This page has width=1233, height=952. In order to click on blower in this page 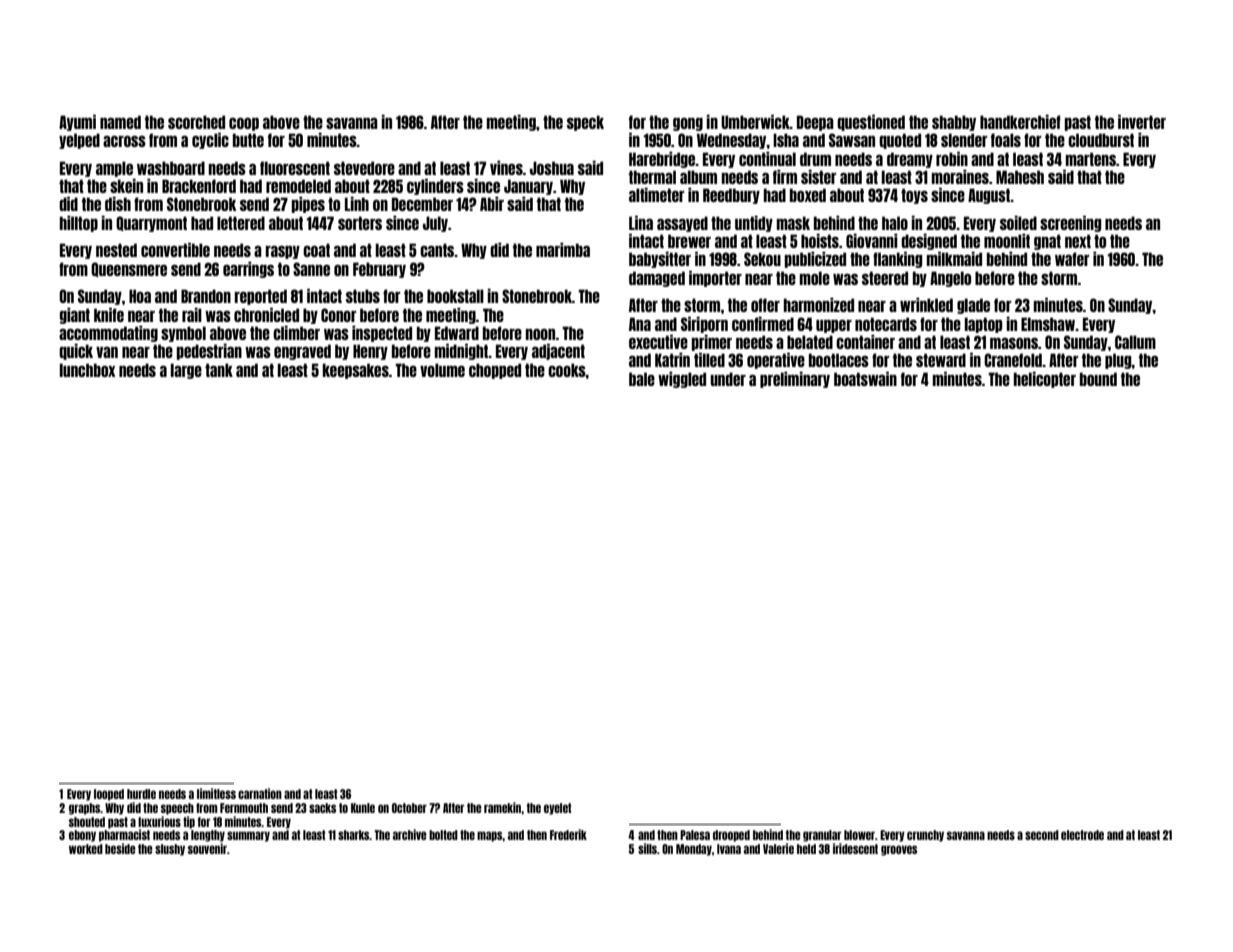, I will do `click(859, 835)`.
